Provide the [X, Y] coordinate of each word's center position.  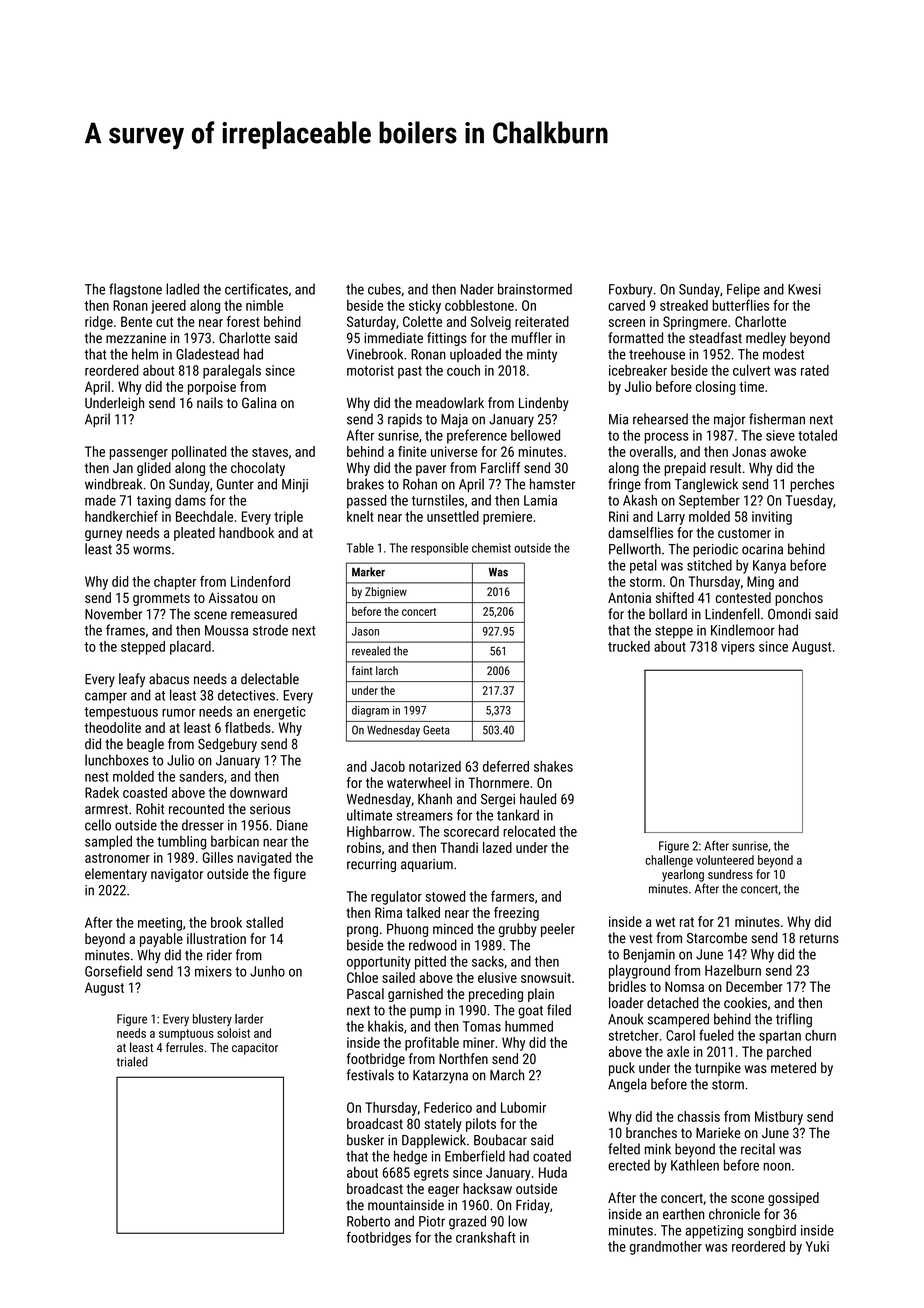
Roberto [368, 1221]
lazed [497, 847]
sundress [730, 874]
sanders [202, 776]
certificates [256, 289]
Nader [477, 289]
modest [783, 354]
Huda [553, 1172]
